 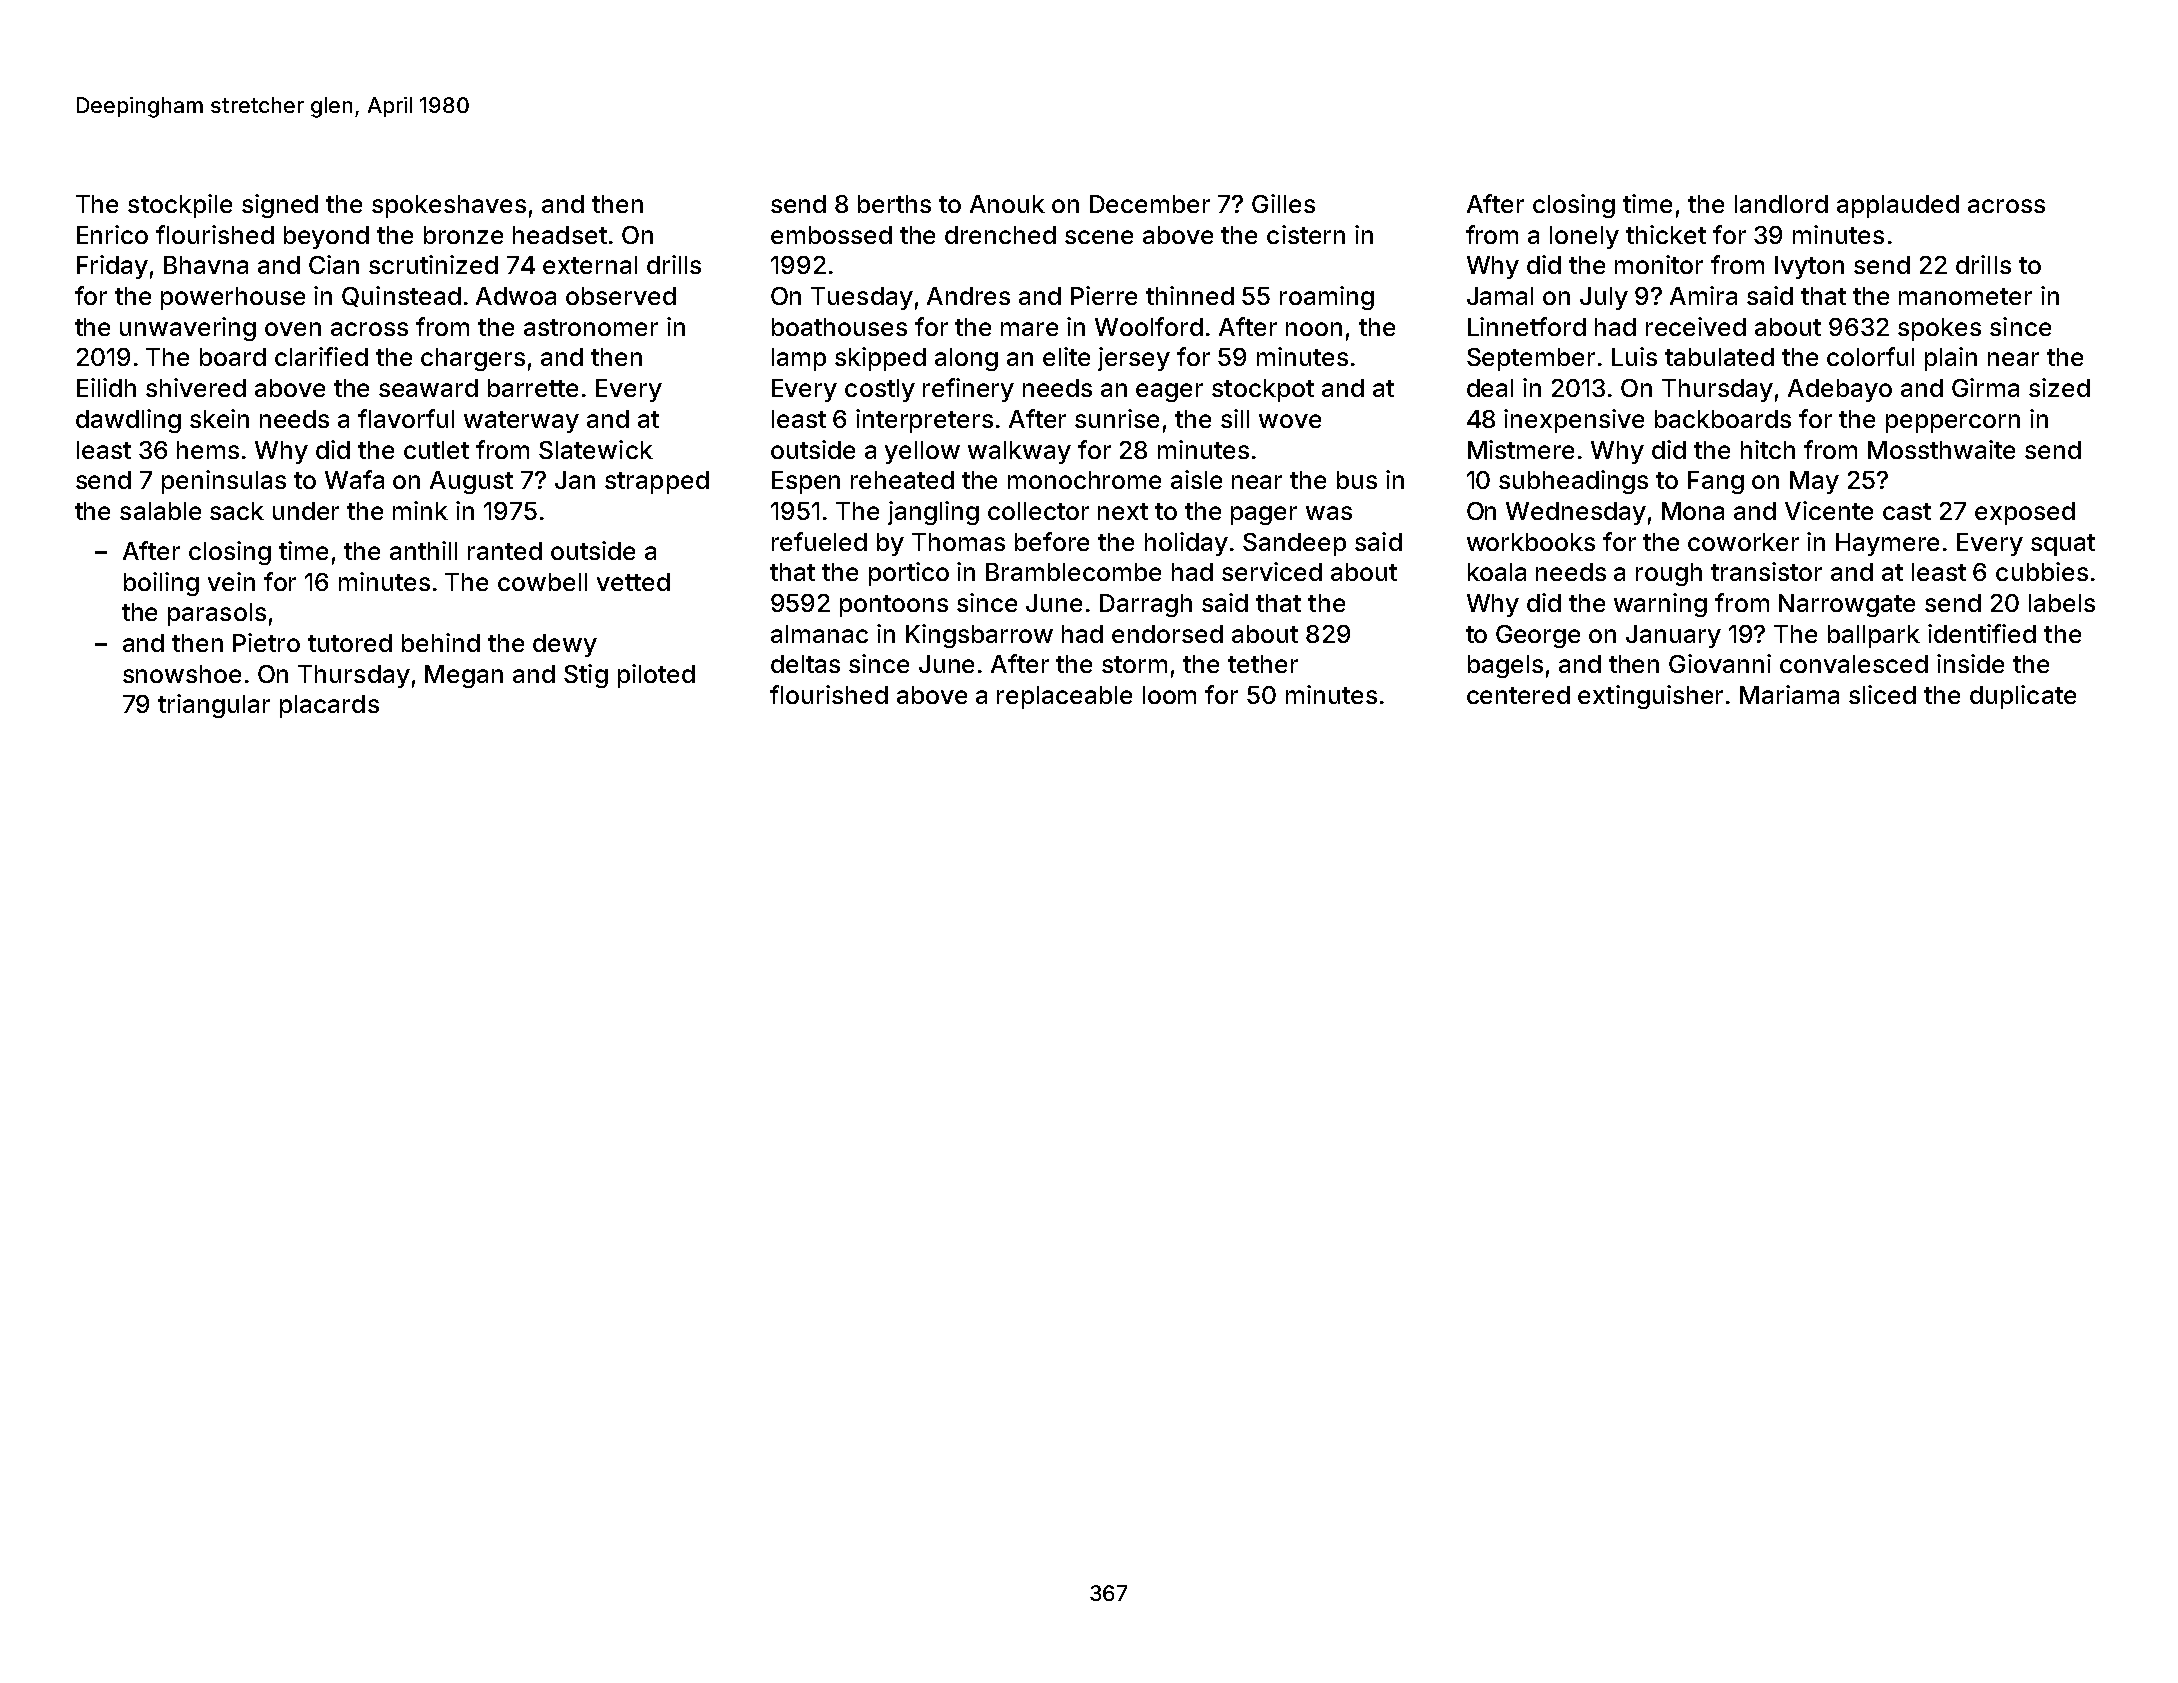 I want to click on stockpile, so click(x=180, y=206).
